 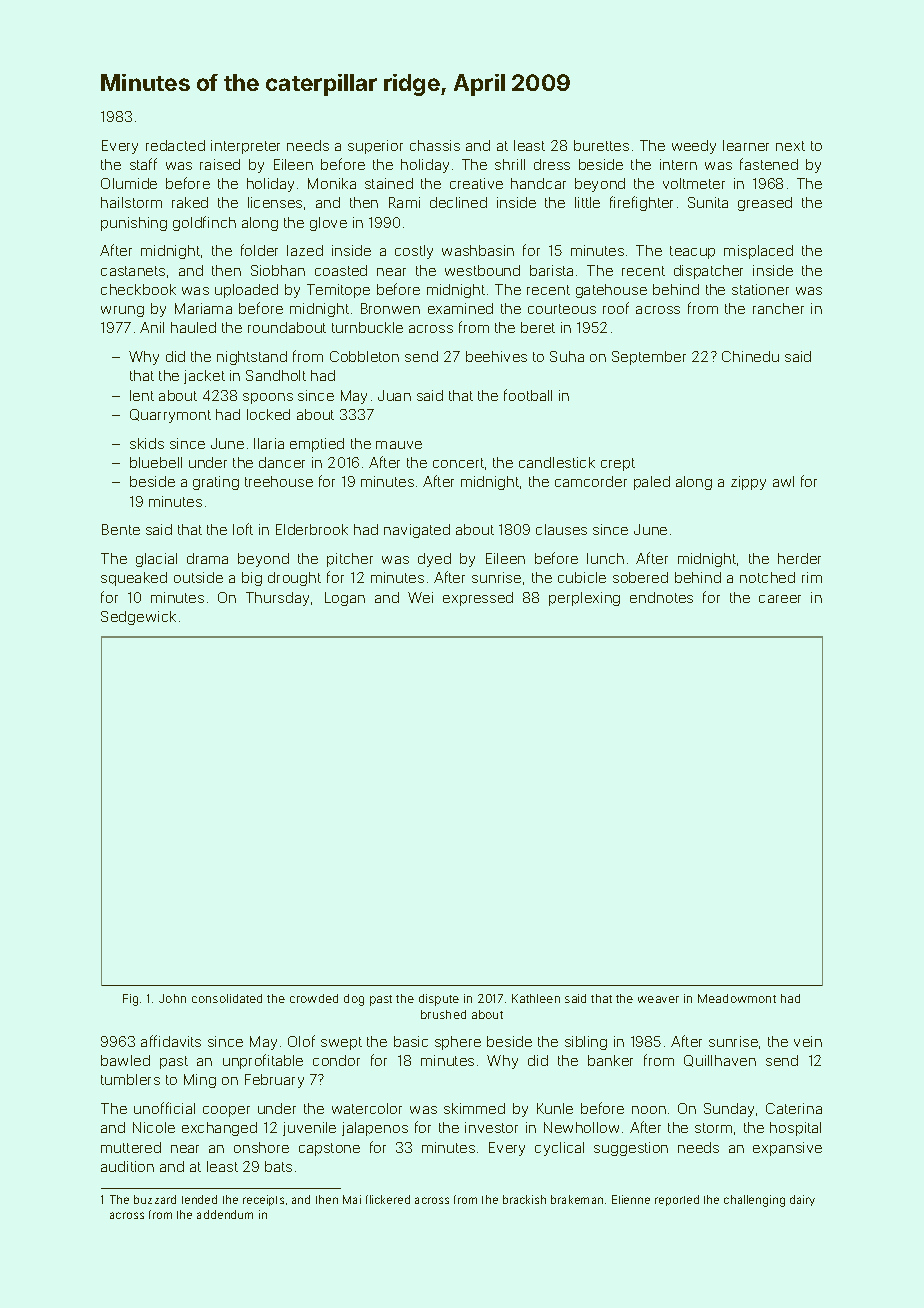 What do you see at coordinates (577, 1199) in the image?
I see `brakeman` at bounding box center [577, 1199].
